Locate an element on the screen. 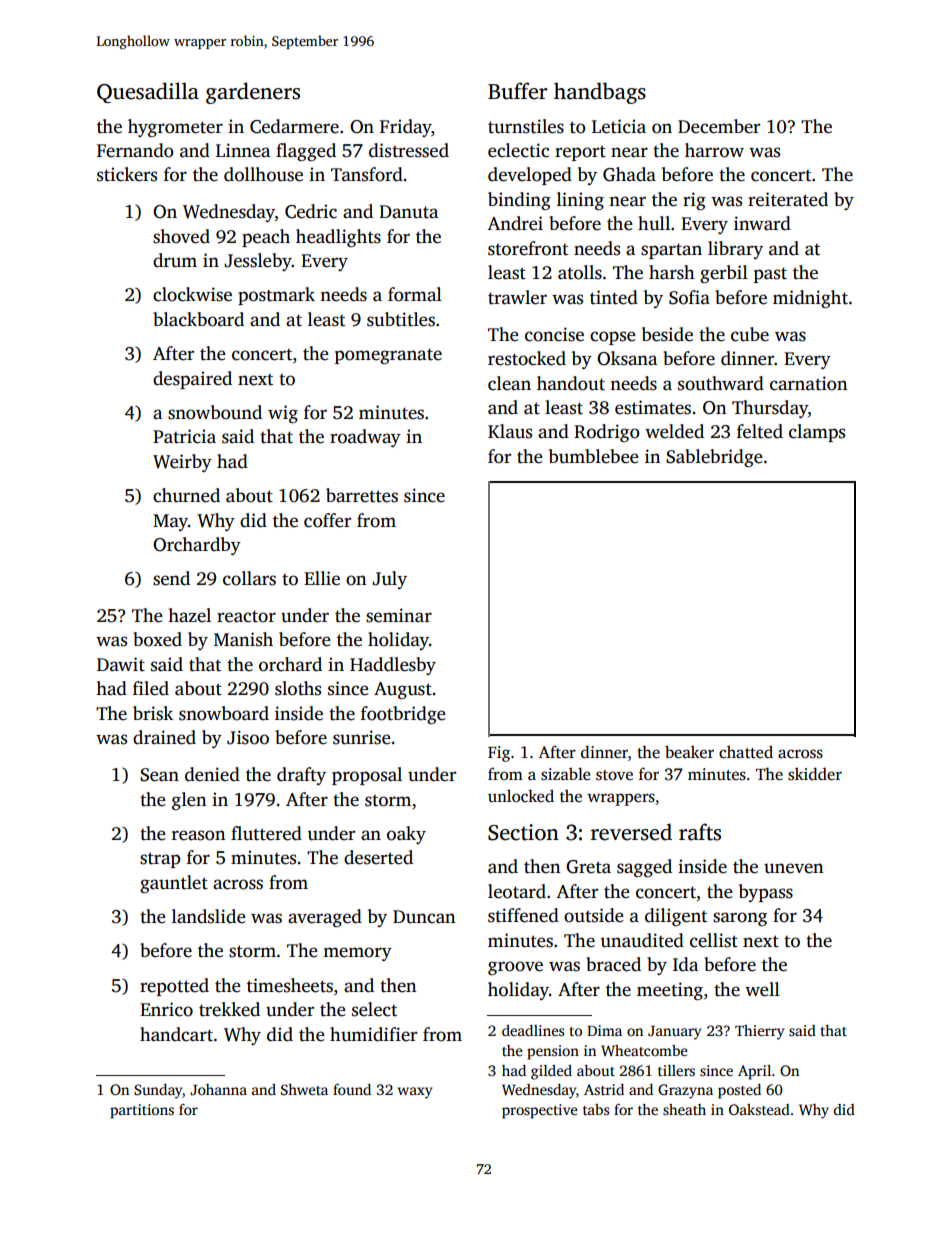 The width and height of the screenshot is (952, 1233). waxy is located at coordinates (415, 1093).
